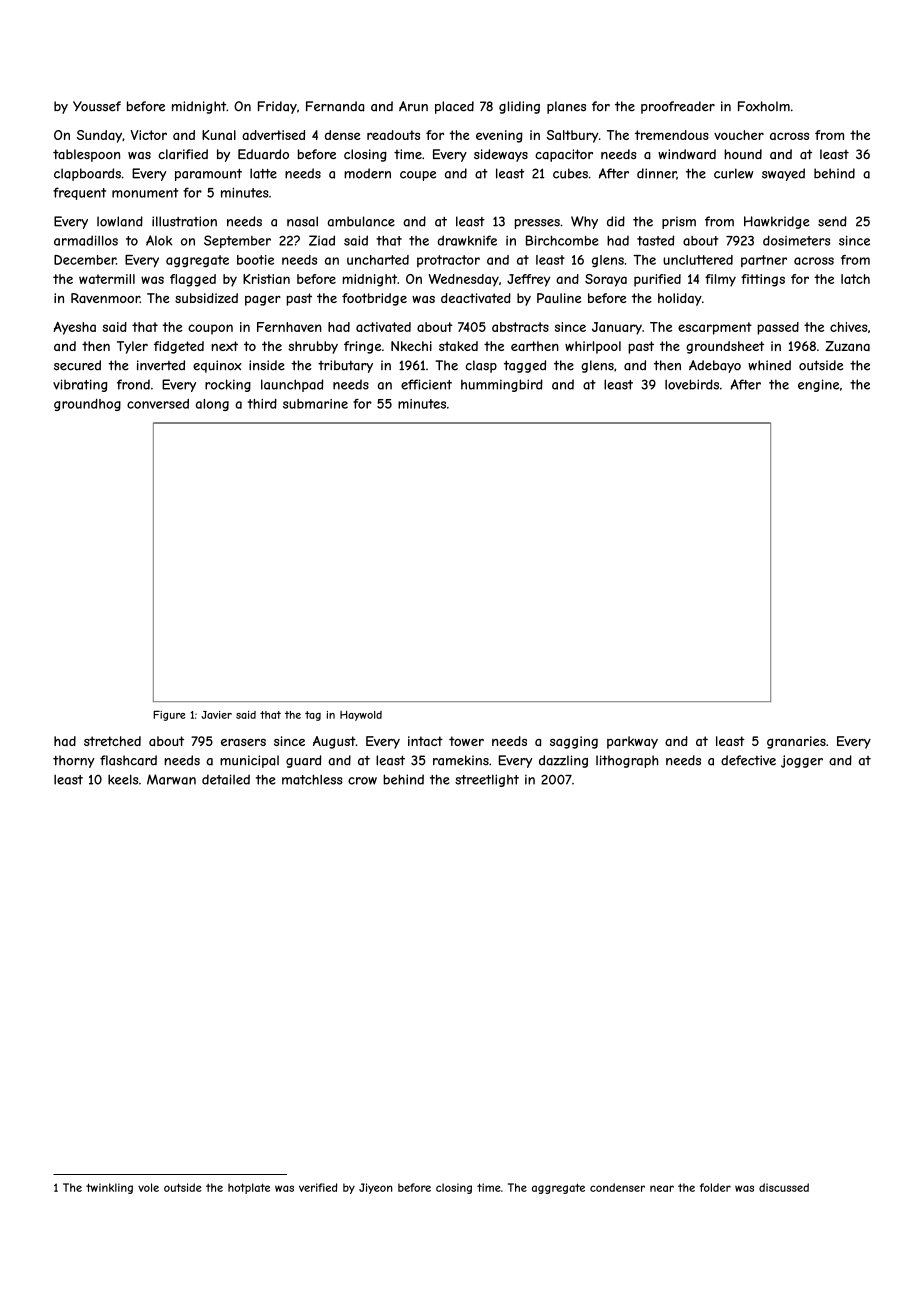 This screenshot has height=1308, width=924. What do you see at coordinates (566, 107) in the screenshot?
I see `planes` at bounding box center [566, 107].
